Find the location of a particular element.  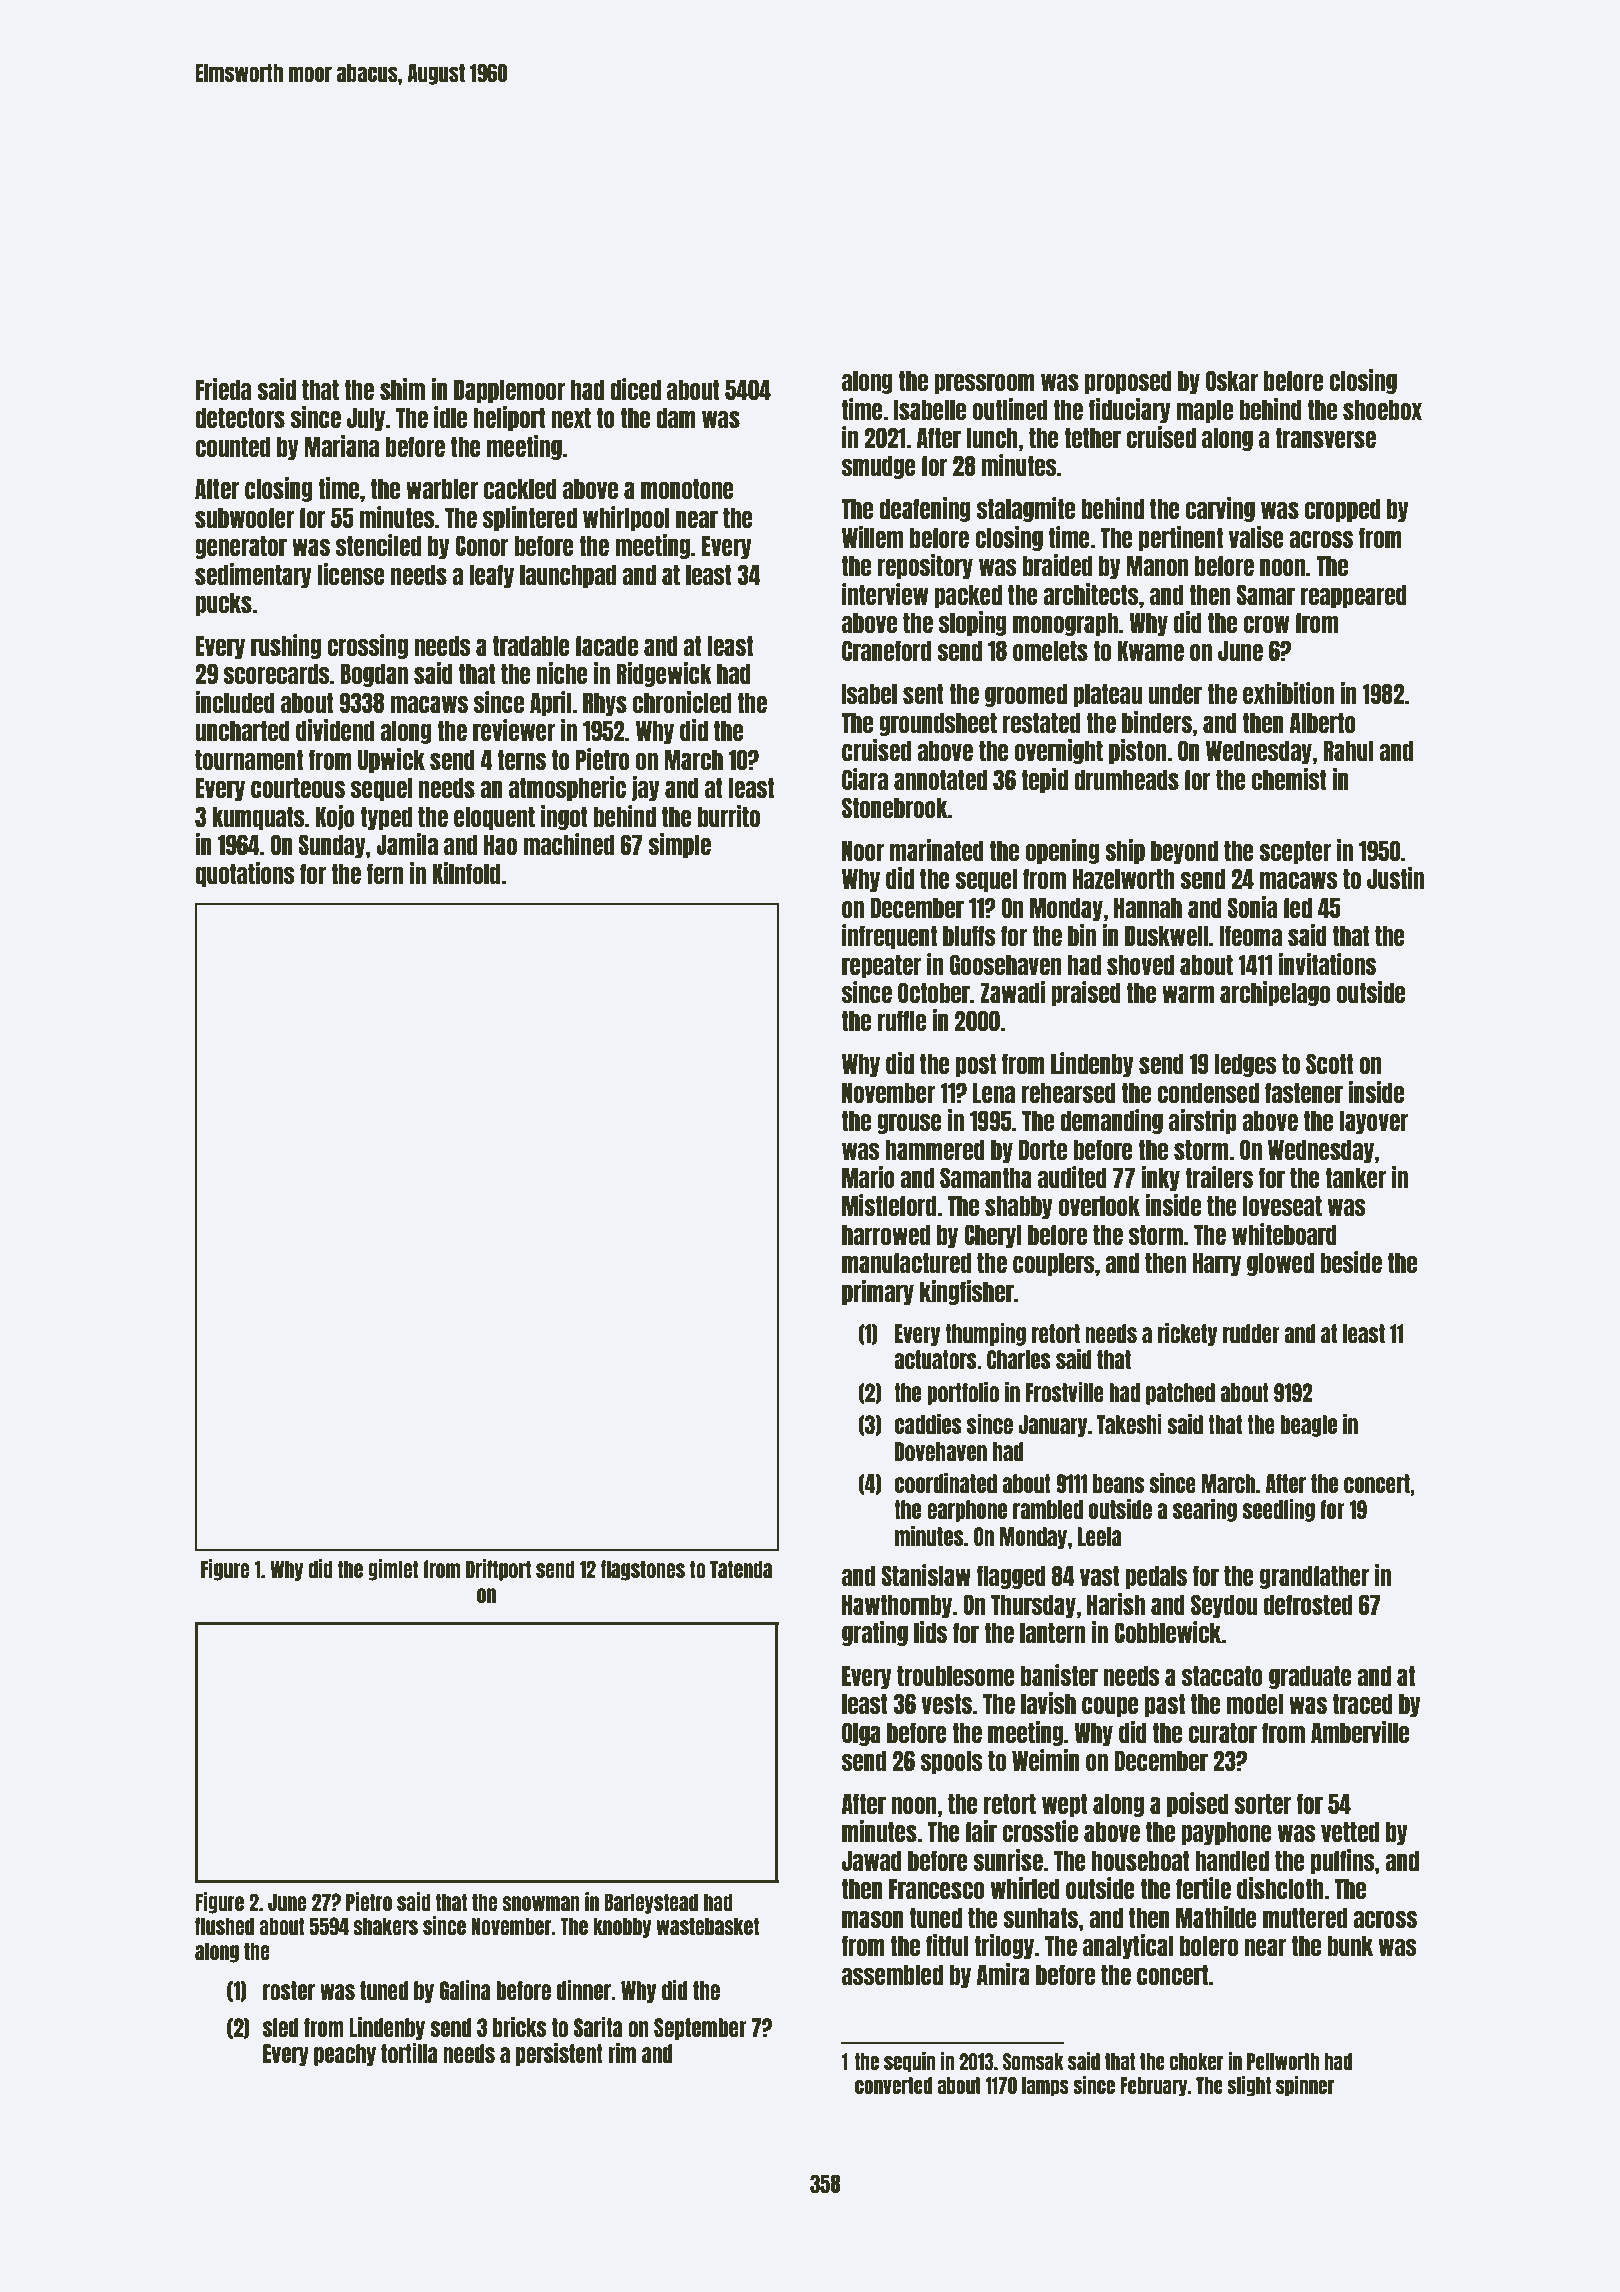

rickety is located at coordinates (1187, 1334).
